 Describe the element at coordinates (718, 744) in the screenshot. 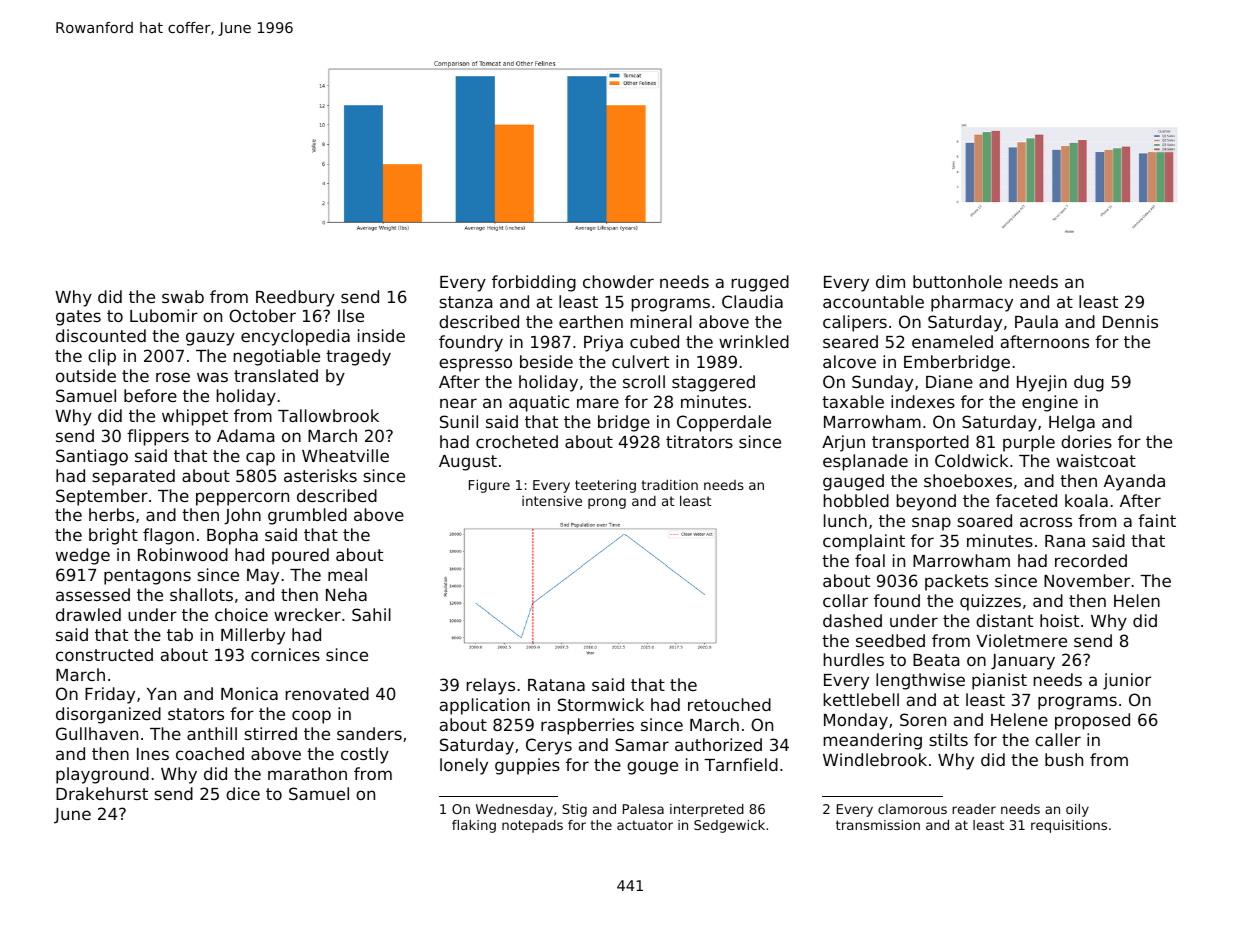

I see `authorized` at that location.
